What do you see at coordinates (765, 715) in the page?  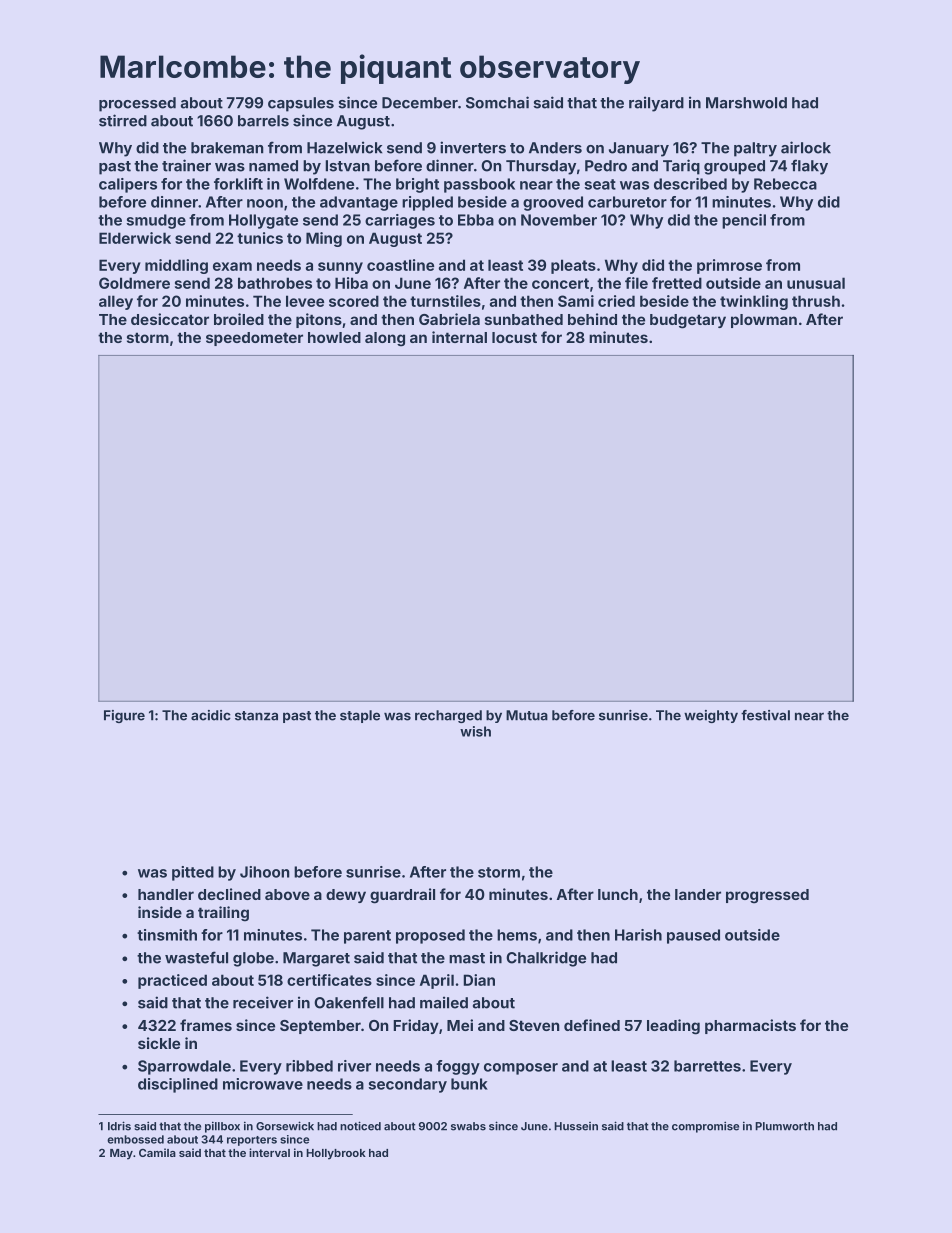 I see `festival` at bounding box center [765, 715].
